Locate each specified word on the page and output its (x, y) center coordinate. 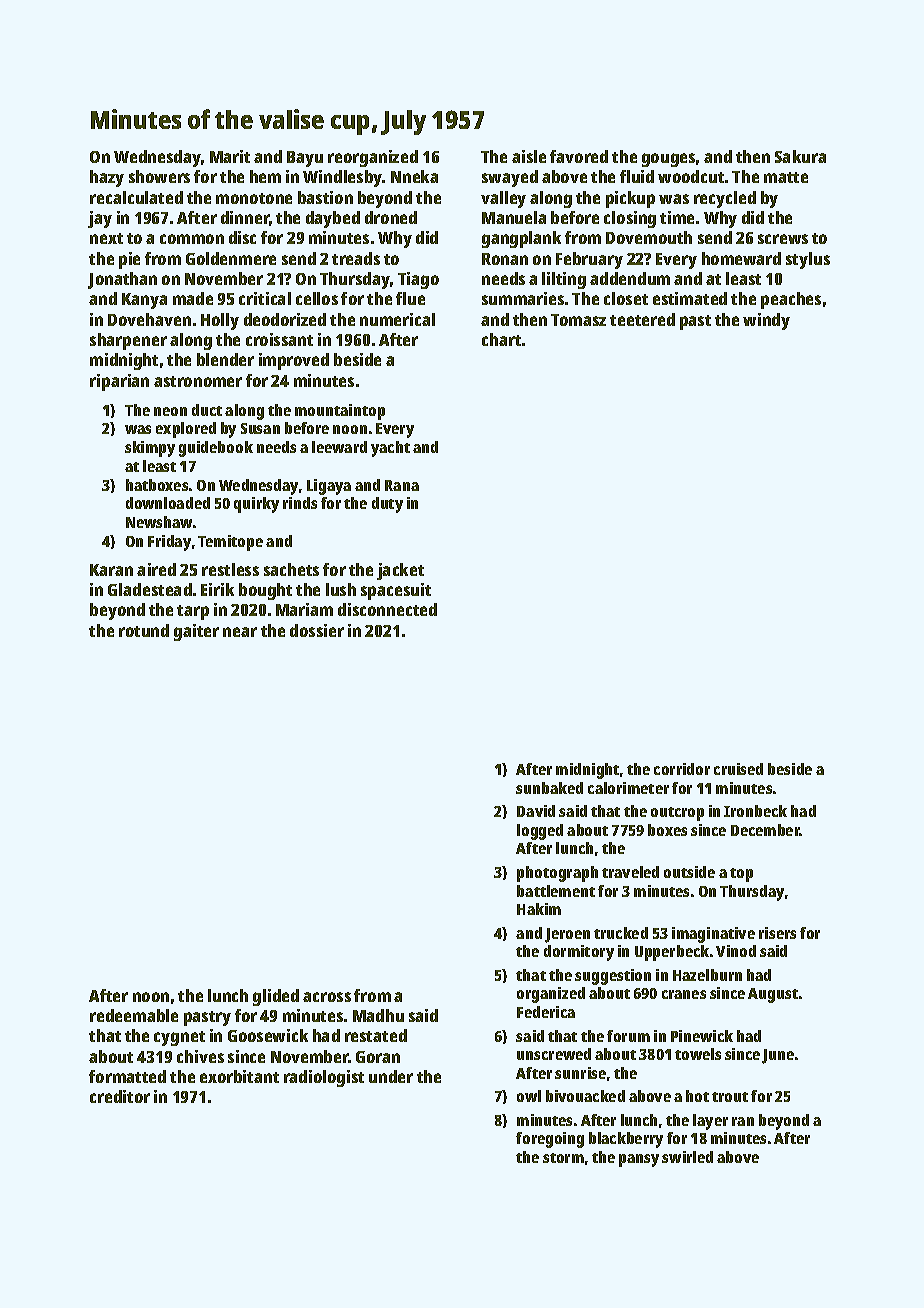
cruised (738, 769)
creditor (120, 1096)
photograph (557, 874)
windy (766, 321)
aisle (529, 156)
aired (156, 569)
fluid (637, 176)
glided (276, 997)
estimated (690, 298)
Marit (230, 156)
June (778, 1056)
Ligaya (329, 487)
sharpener (128, 341)
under (391, 1076)
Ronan (505, 259)
